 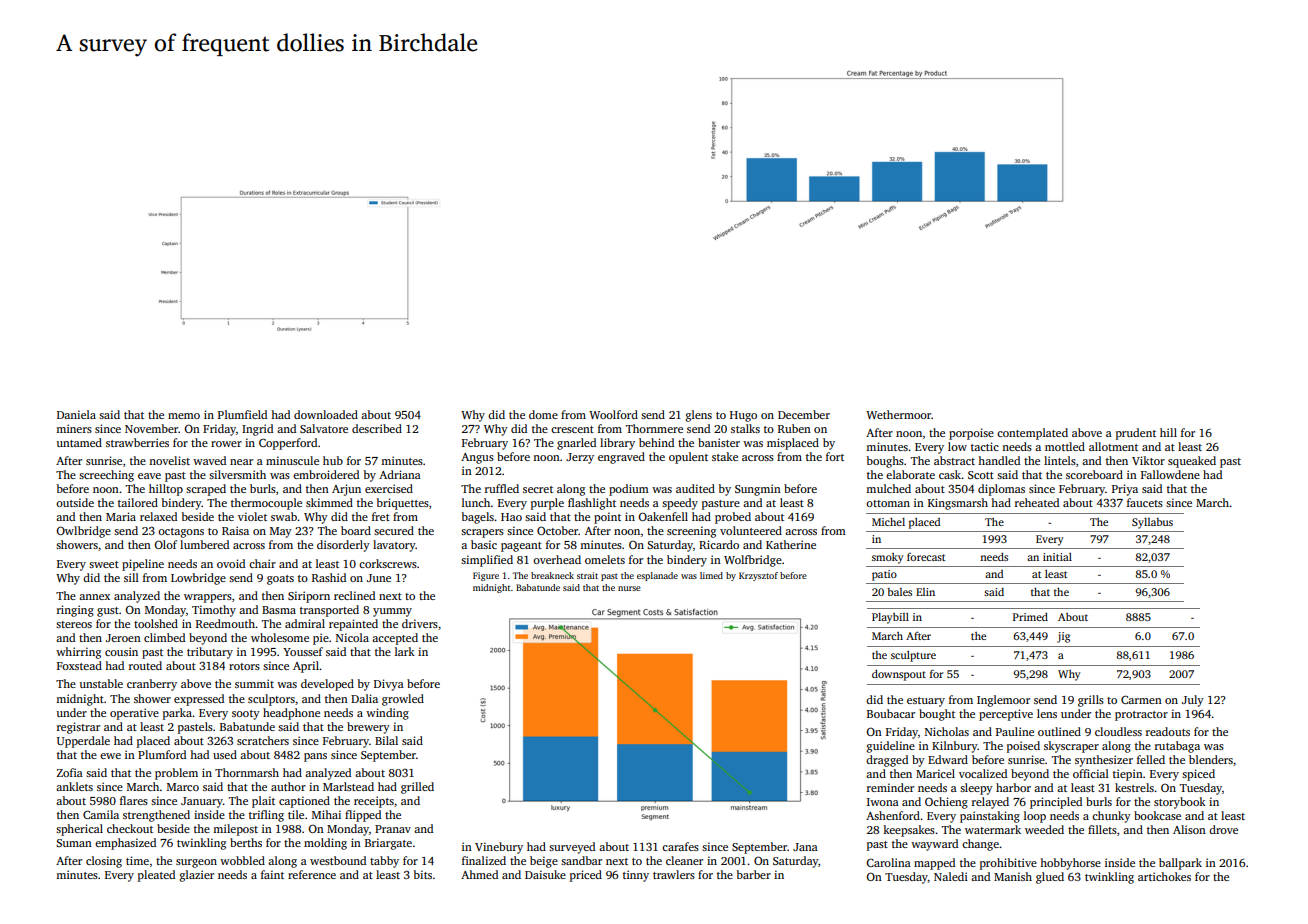 I want to click on prudent, so click(x=1136, y=434).
